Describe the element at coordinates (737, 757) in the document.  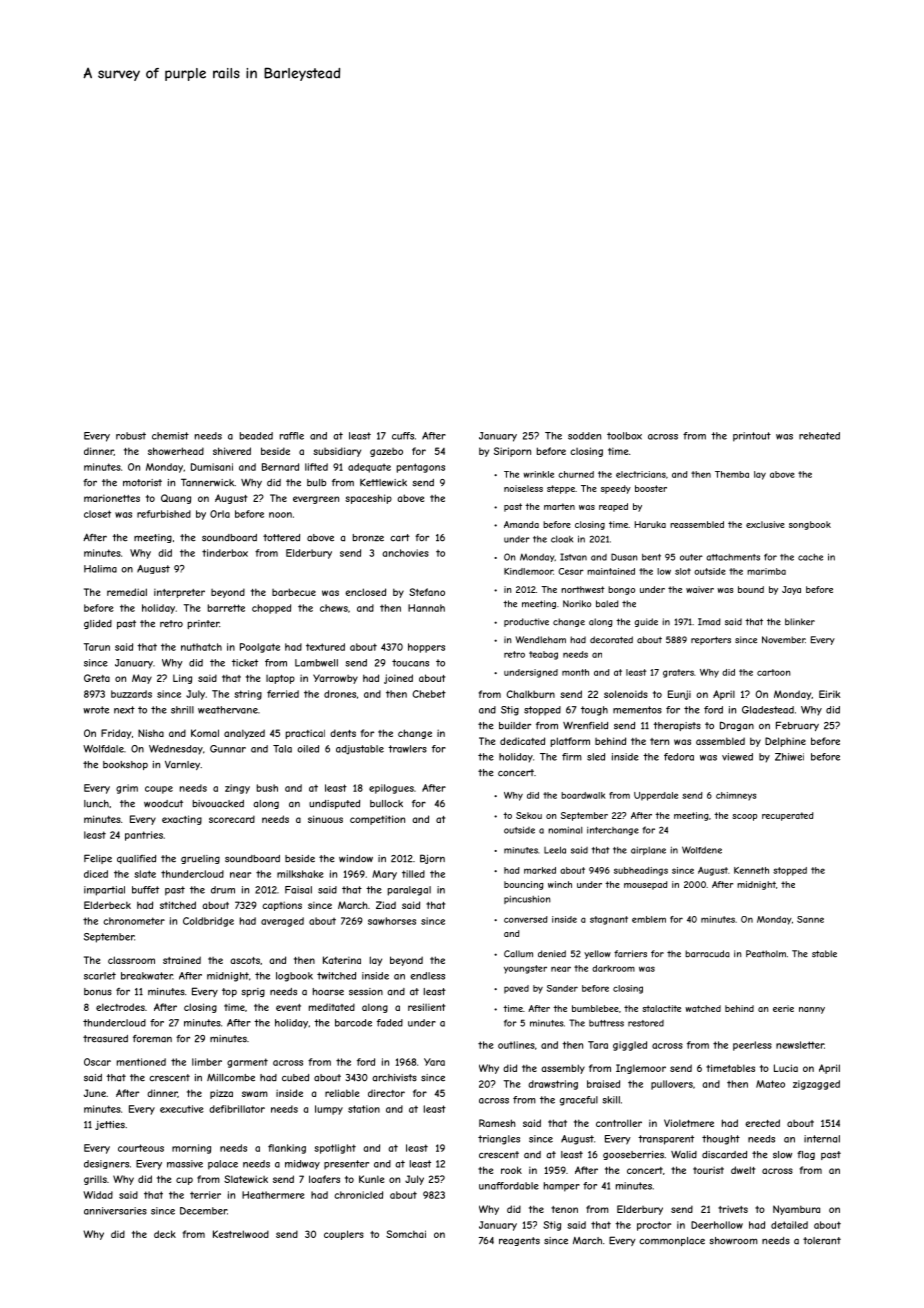
I see `viewed` at that location.
